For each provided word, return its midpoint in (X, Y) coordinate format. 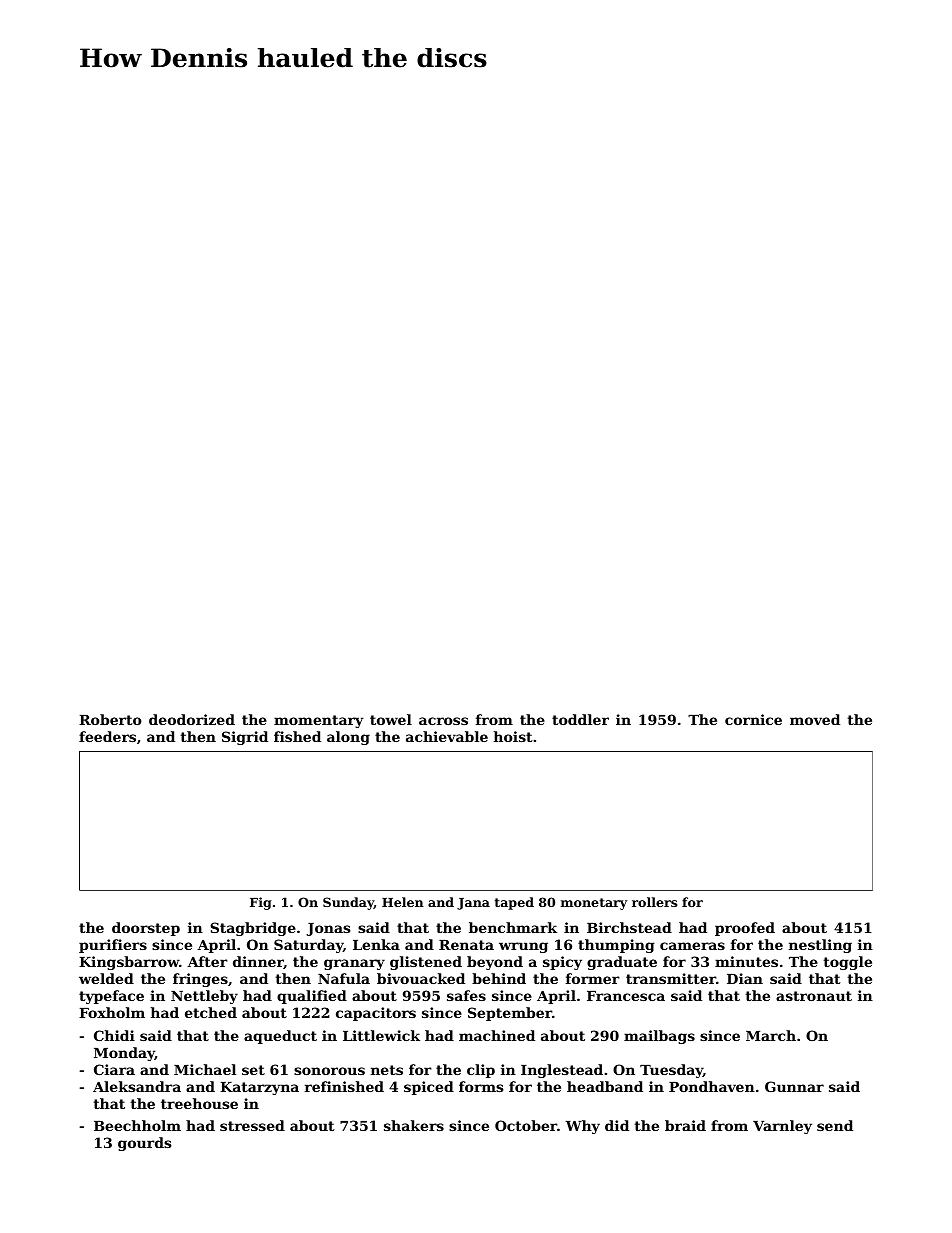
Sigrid (245, 738)
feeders (107, 736)
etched (211, 1012)
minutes (746, 961)
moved (815, 719)
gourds (145, 1144)
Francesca (626, 996)
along (348, 738)
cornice (753, 719)
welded (106, 978)
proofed (745, 929)
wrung (523, 947)
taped (514, 903)
